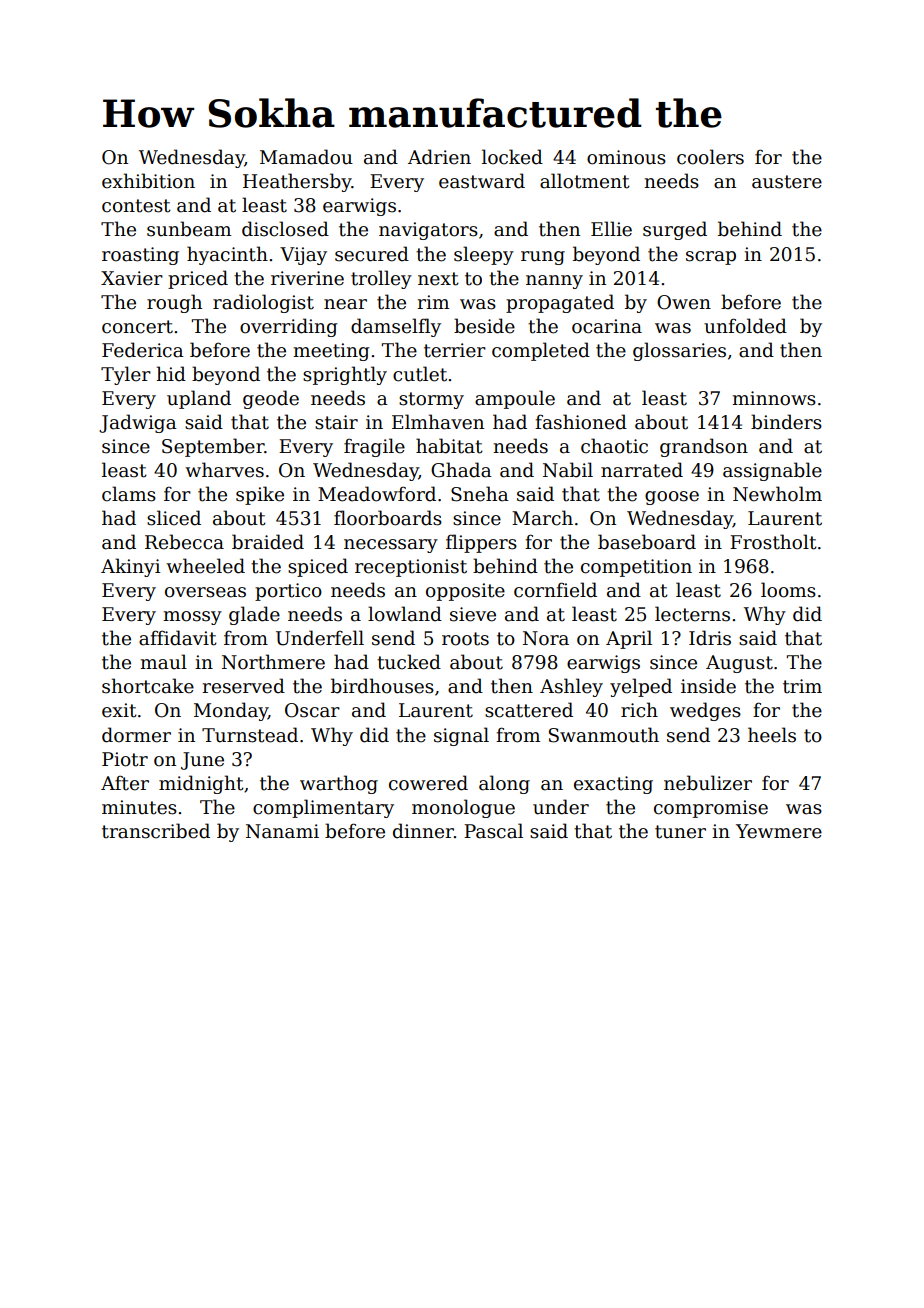 The image size is (924, 1308). I want to click on Ashley, so click(571, 687).
